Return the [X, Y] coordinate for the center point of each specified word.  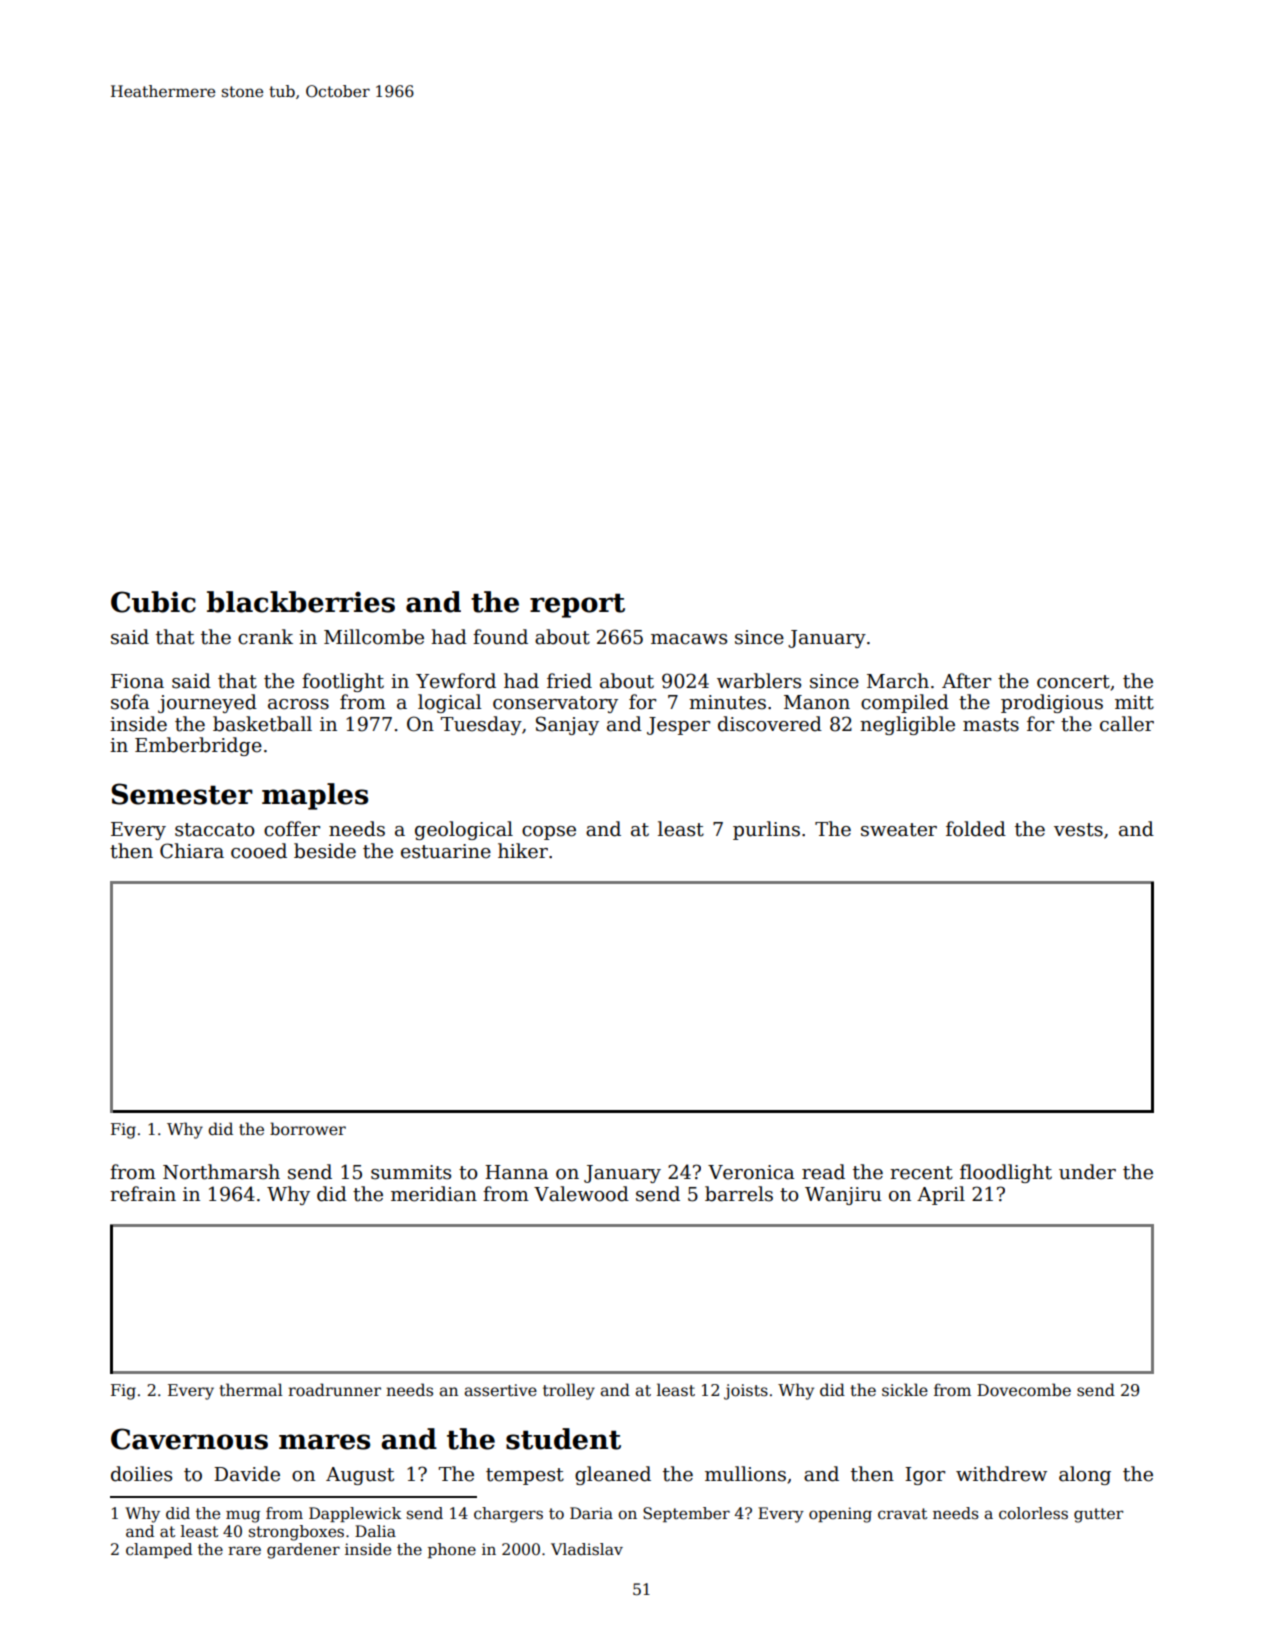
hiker [523, 851]
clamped [159, 1550]
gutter [1098, 1515]
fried [569, 681]
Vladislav [587, 1549]
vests [1078, 830]
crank [265, 637]
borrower [308, 1129]
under [1087, 1172]
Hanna [516, 1172]
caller [1127, 724]
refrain [143, 1194]
